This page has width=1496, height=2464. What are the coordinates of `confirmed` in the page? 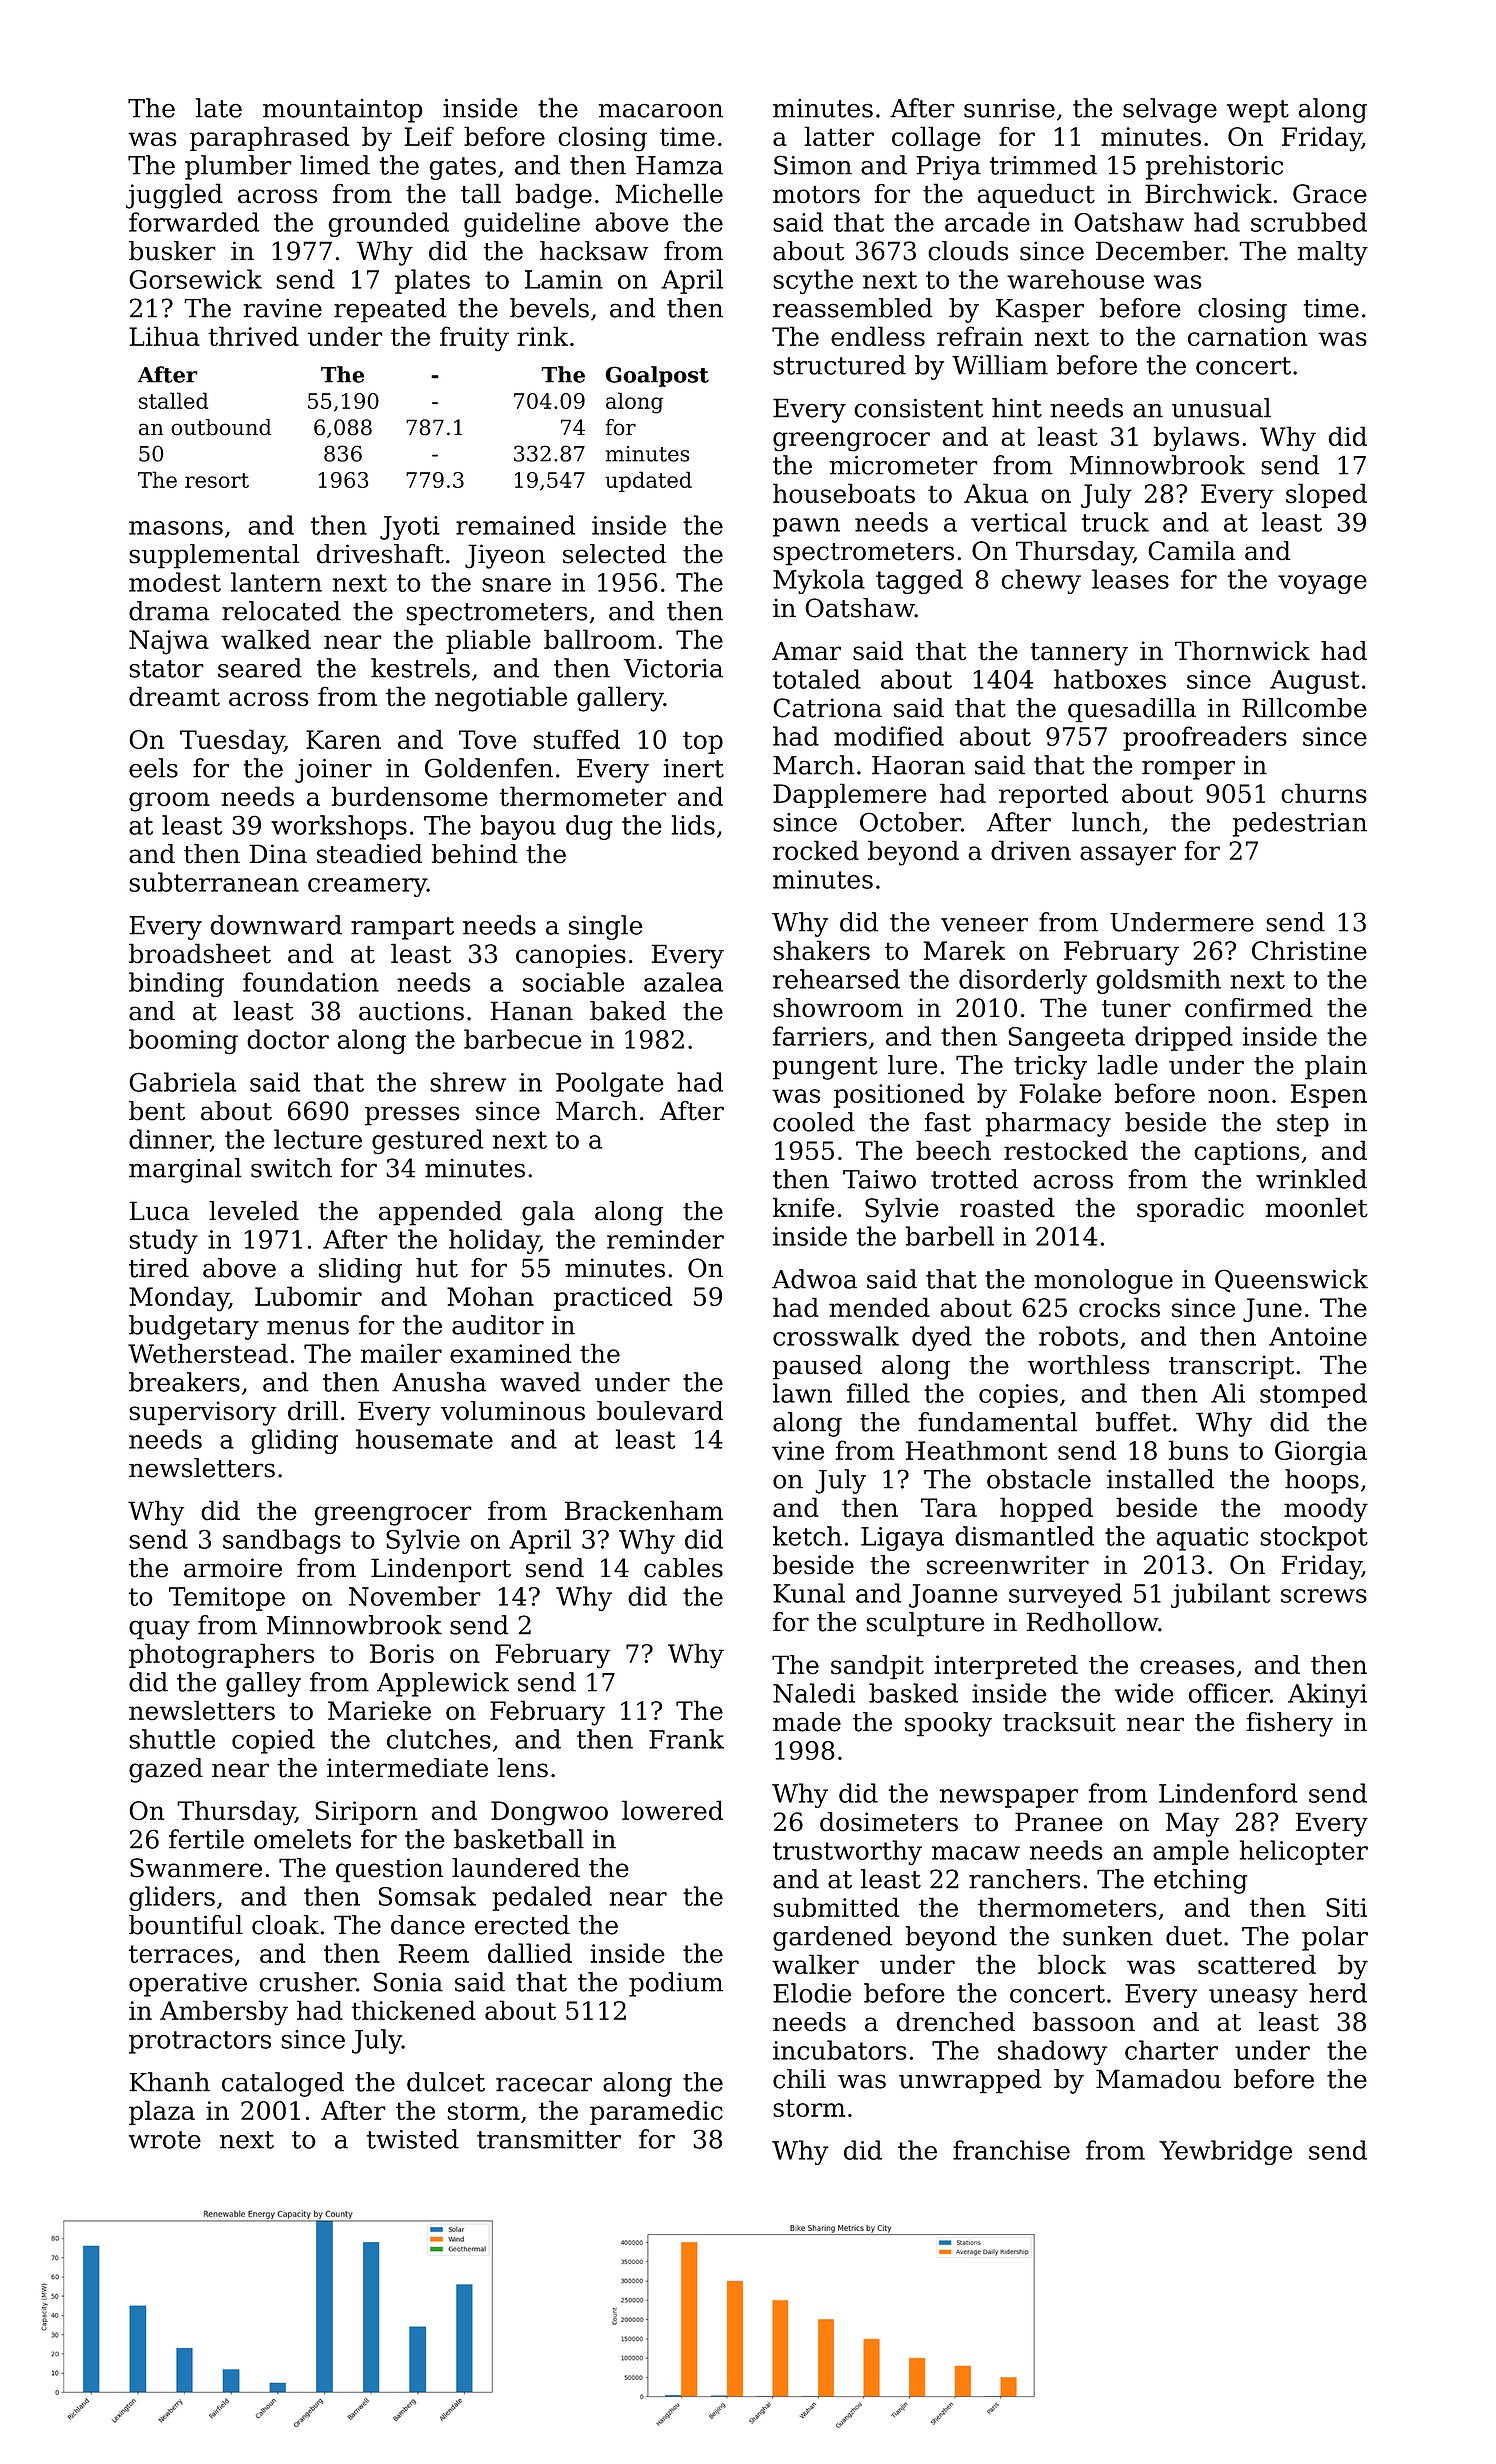 It's located at (1249, 1008).
